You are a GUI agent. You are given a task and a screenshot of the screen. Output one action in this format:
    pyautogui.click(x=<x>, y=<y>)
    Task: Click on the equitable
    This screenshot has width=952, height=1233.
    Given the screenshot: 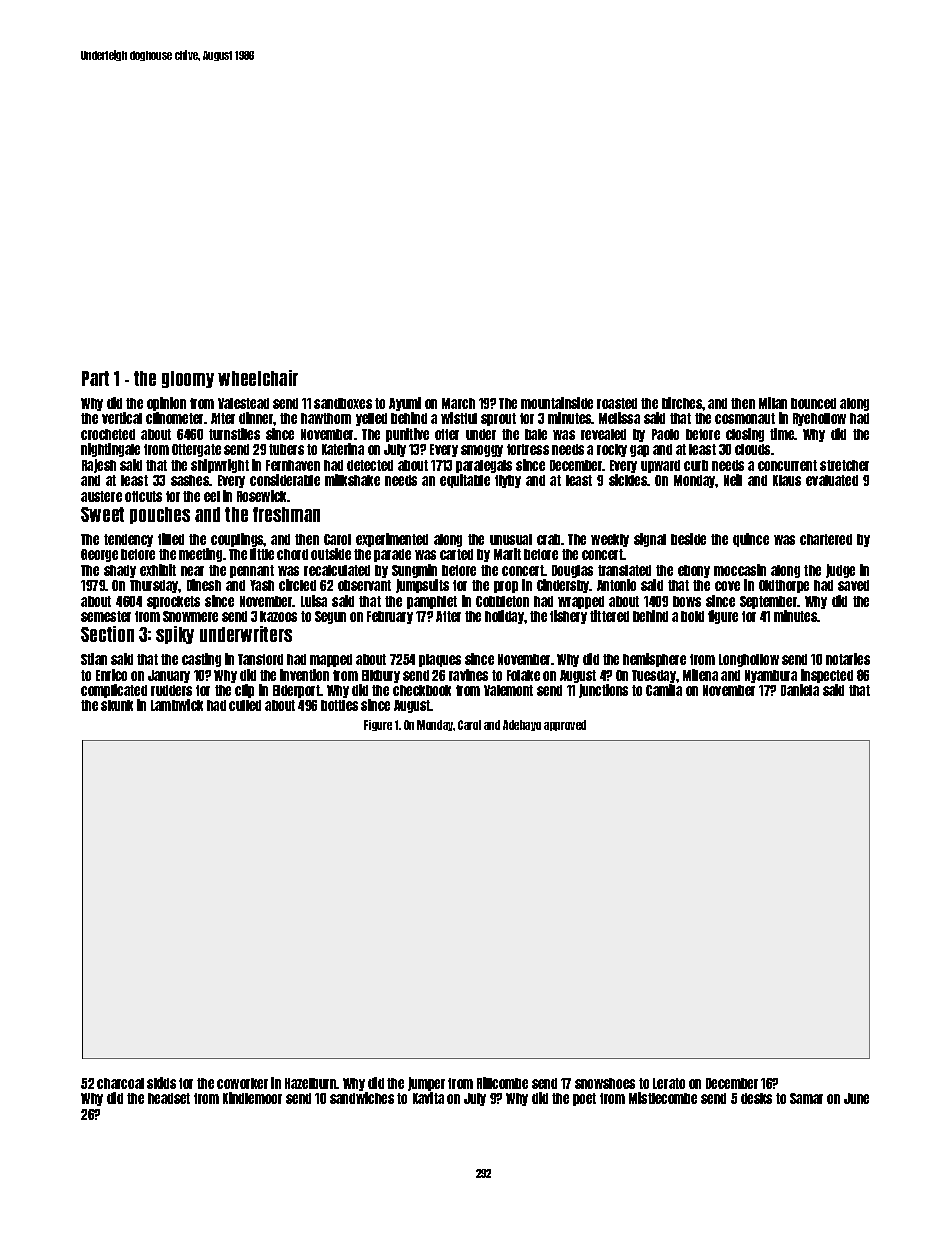 What is the action you would take?
    pyautogui.click(x=465, y=481)
